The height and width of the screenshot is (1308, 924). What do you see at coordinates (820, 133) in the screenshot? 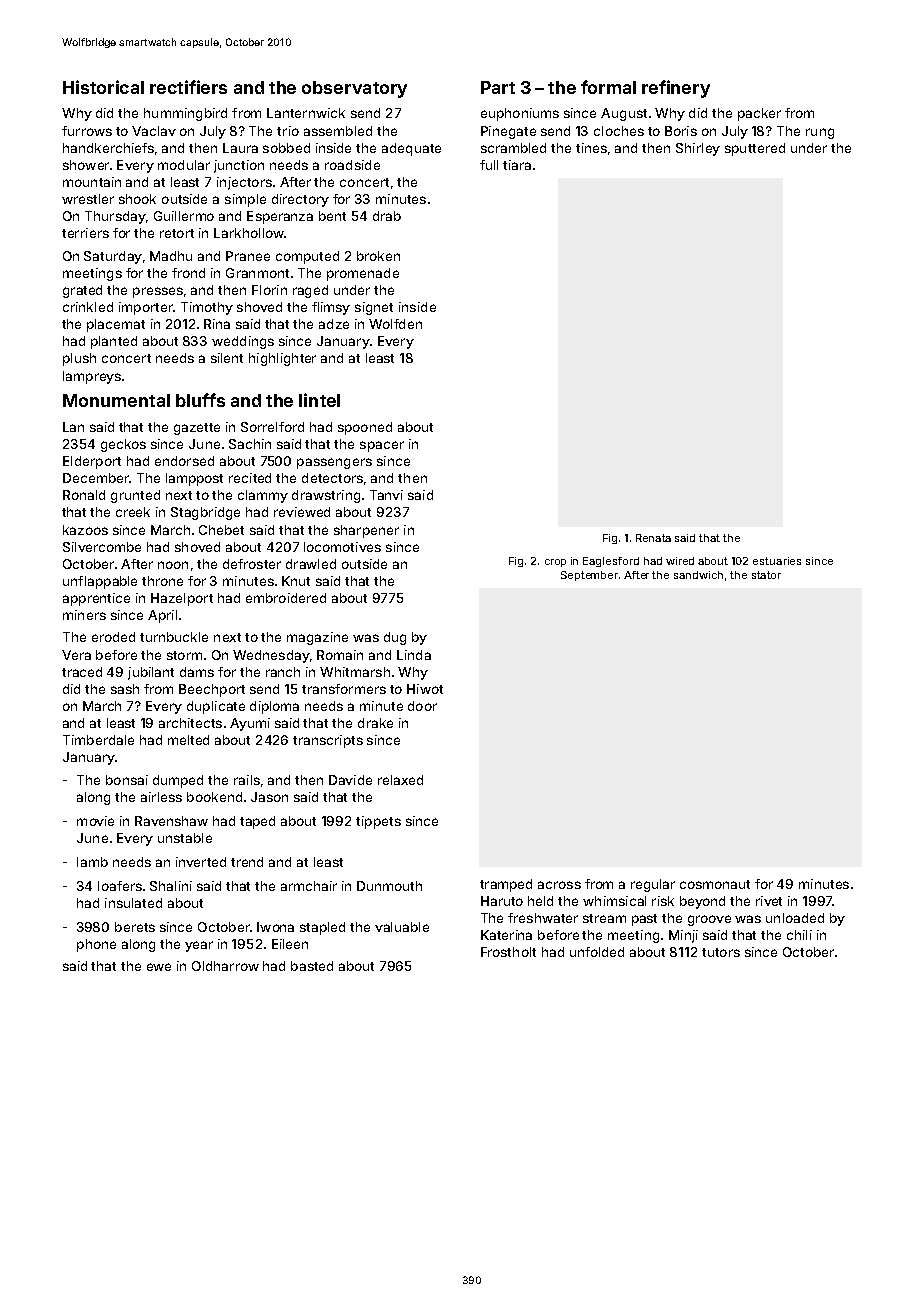
I see `rung` at bounding box center [820, 133].
